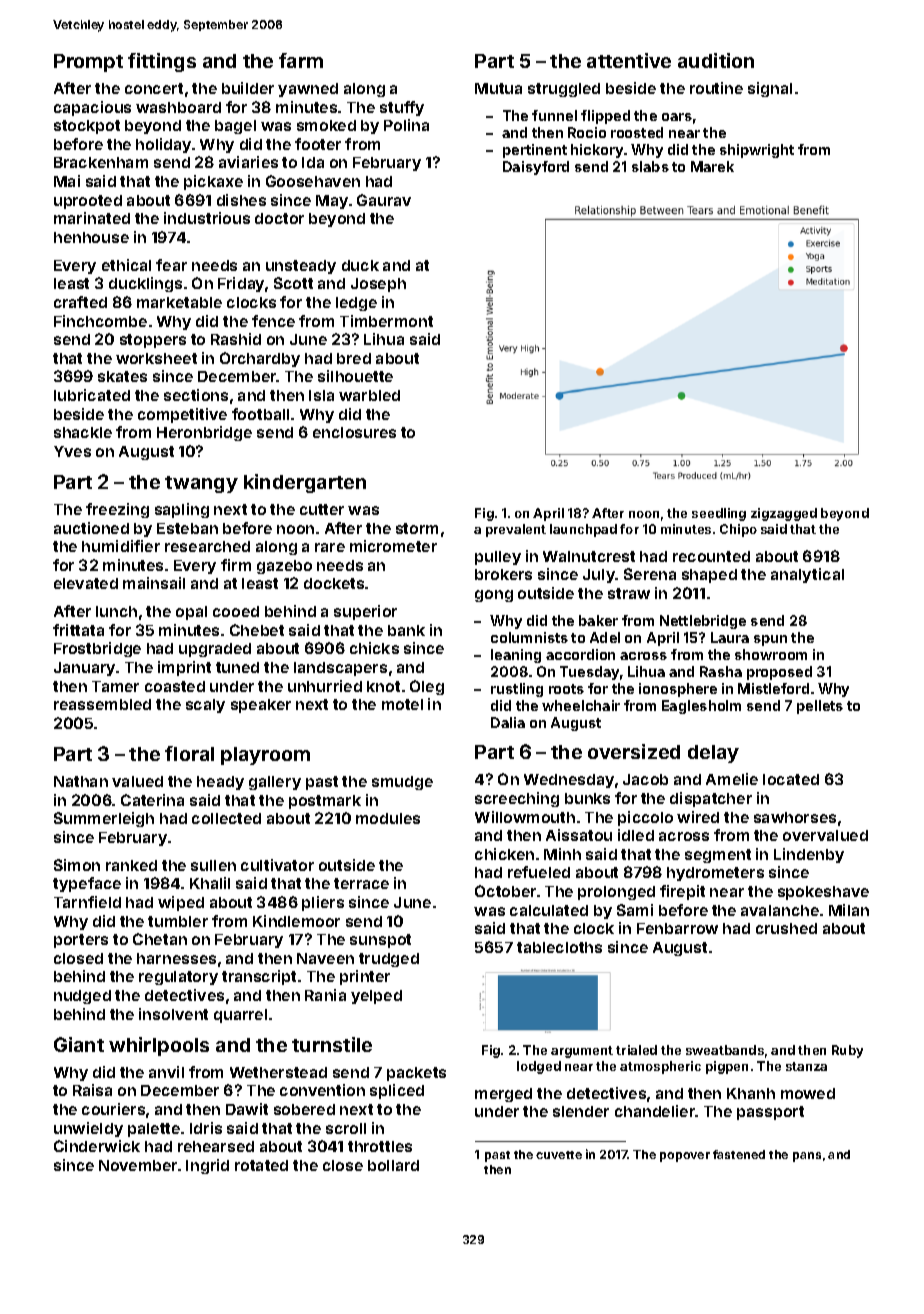  What do you see at coordinates (516, 530) in the document?
I see `prevalent` at bounding box center [516, 530].
